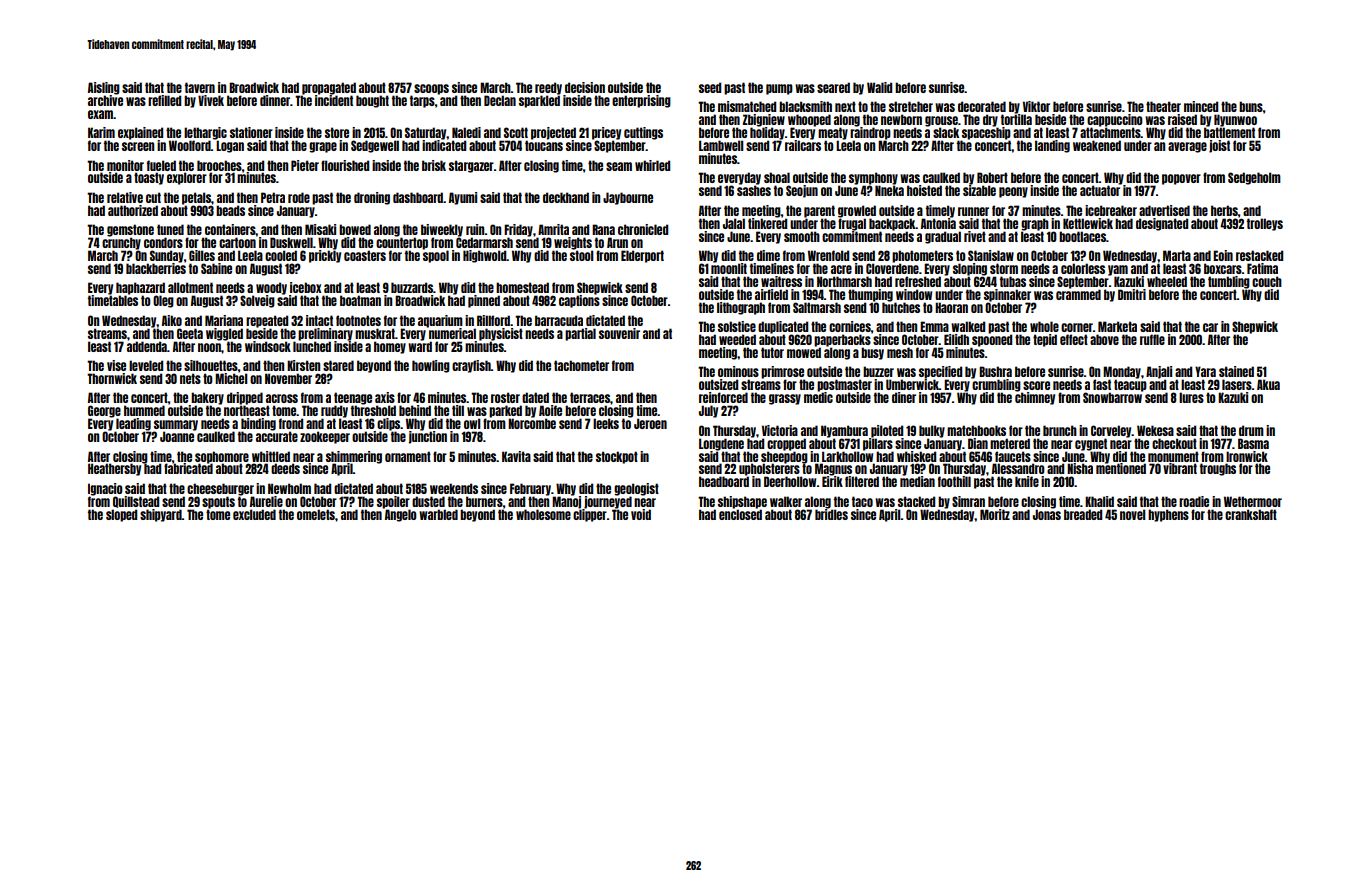 This document has height=887, width=1372. I want to click on spoiler, so click(393, 502).
